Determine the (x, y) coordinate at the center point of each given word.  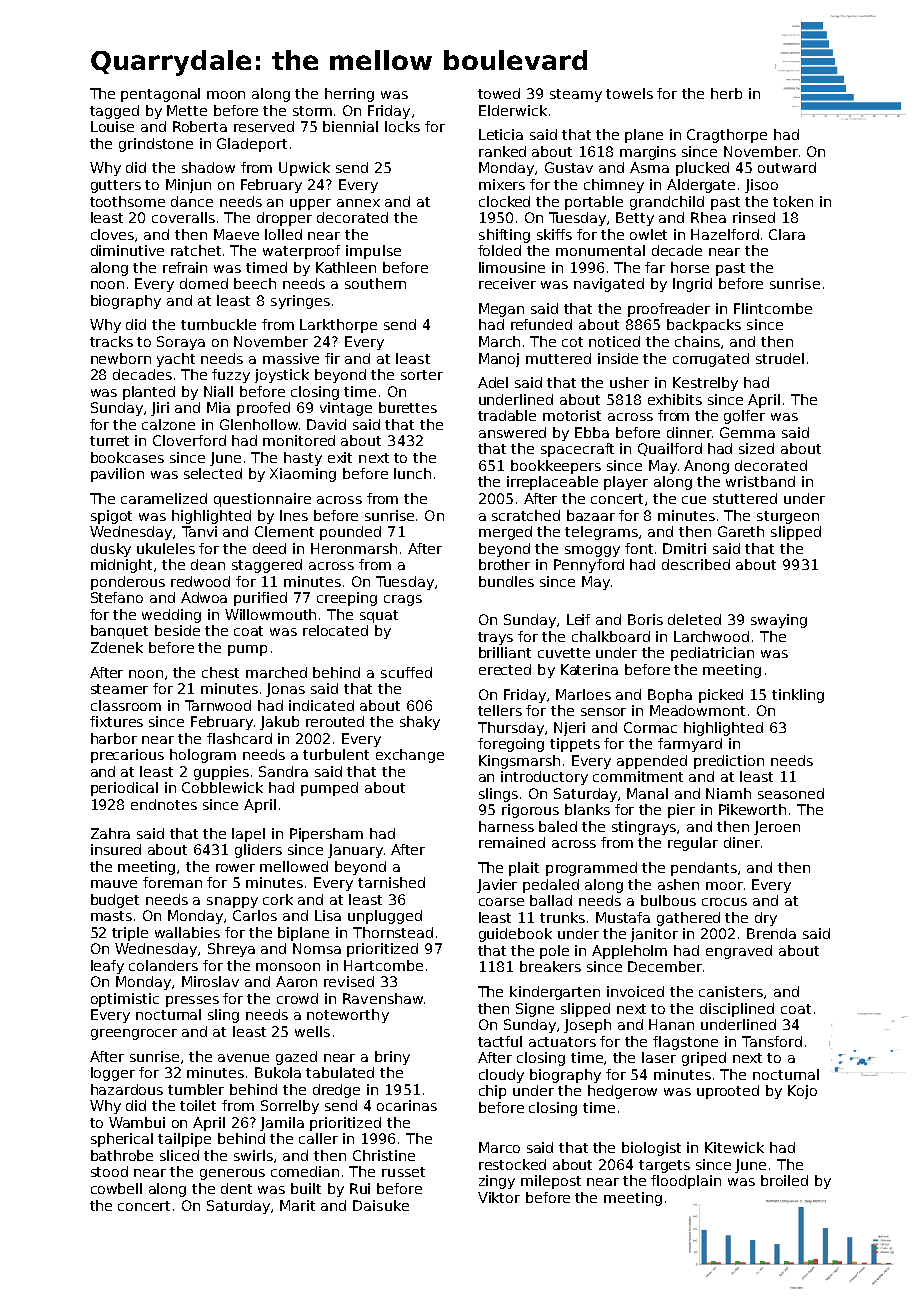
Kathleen (346, 267)
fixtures (116, 721)
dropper (284, 219)
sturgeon (788, 517)
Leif (578, 619)
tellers (500, 710)
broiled (784, 1180)
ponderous (128, 583)
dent (236, 1188)
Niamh (728, 793)
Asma (649, 167)
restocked (512, 1164)
